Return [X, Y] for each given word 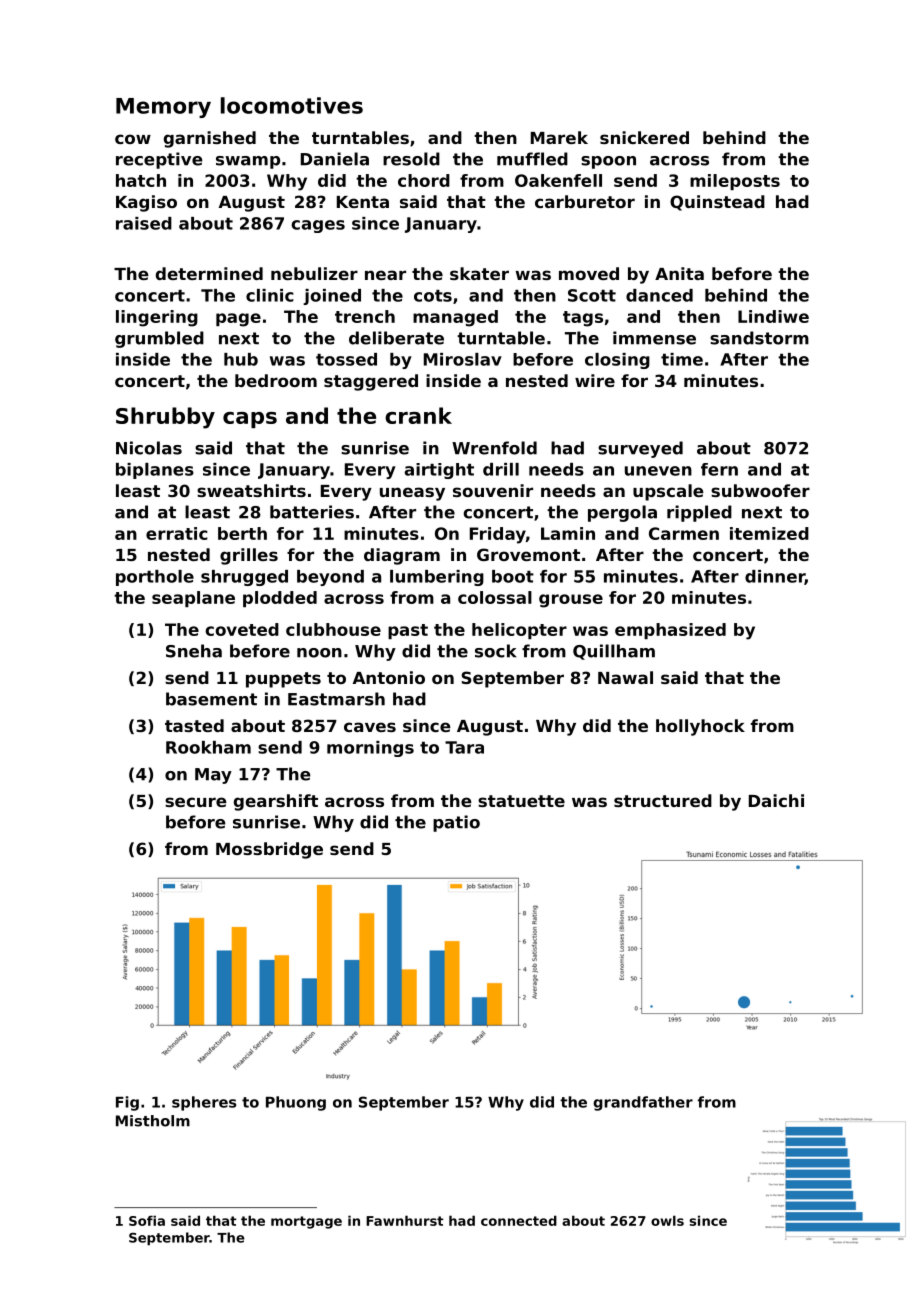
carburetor [585, 201]
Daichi [776, 800]
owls [667, 1220]
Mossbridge [269, 850]
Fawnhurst [405, 1220]
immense [654, 338]
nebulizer [314, 273]
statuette [521, 801]
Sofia [147, 1220]
